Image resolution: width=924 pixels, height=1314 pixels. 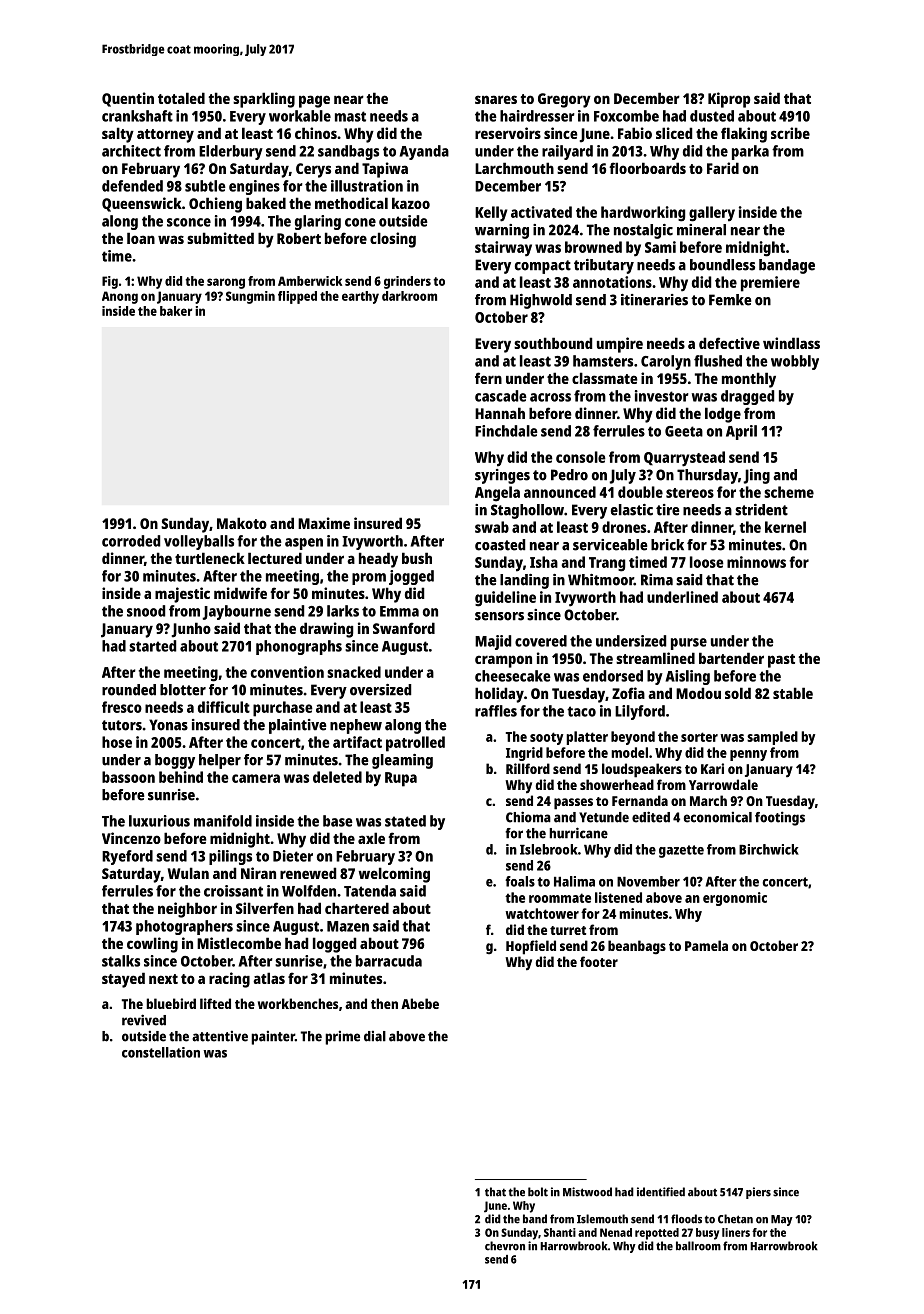 What do you see at coordinates (159, 821) in the image?
I see `luxurious` at bounding box center [159, 821].
